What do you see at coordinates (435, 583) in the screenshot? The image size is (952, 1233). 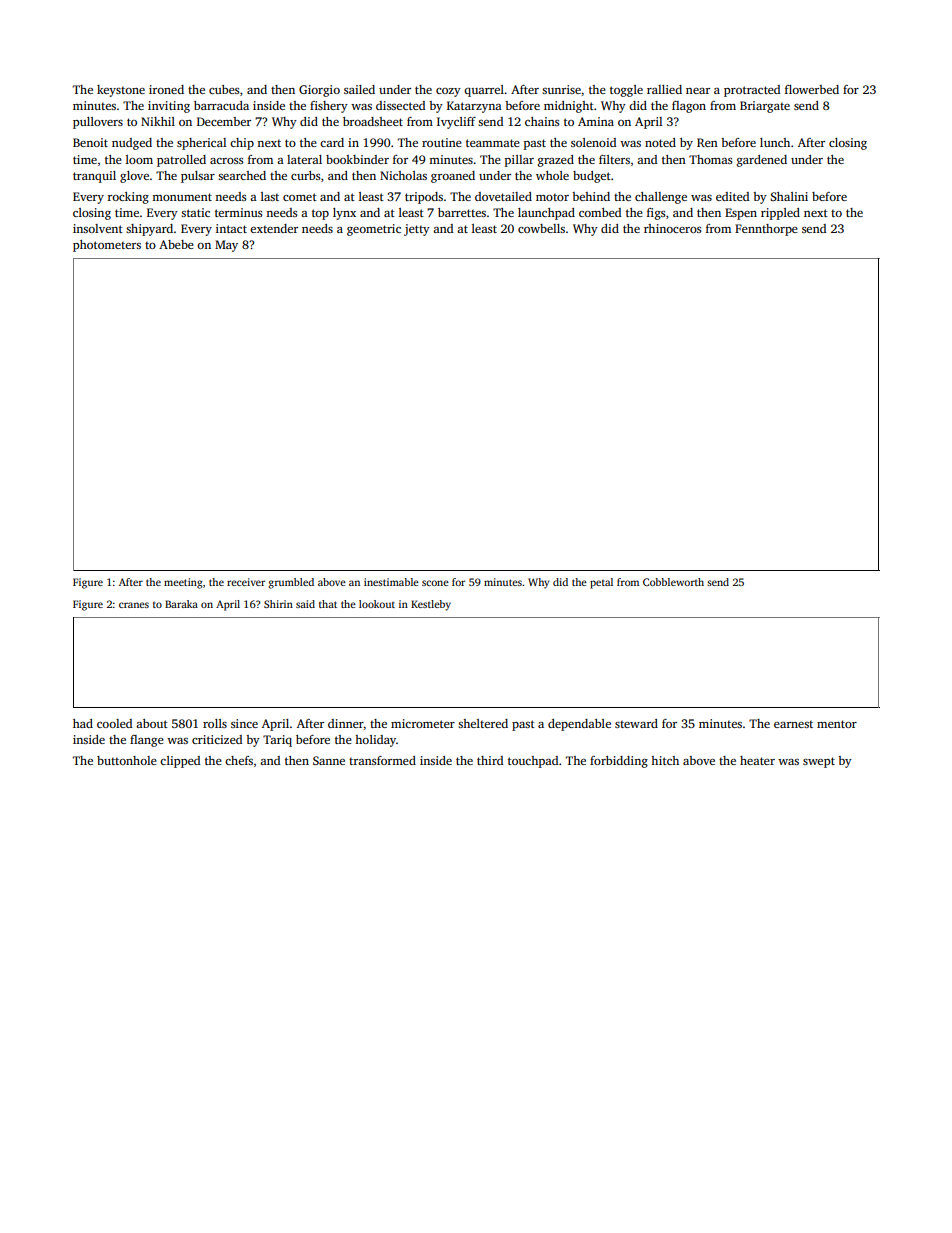 I see `scone` at bounding box center [435, 583].
